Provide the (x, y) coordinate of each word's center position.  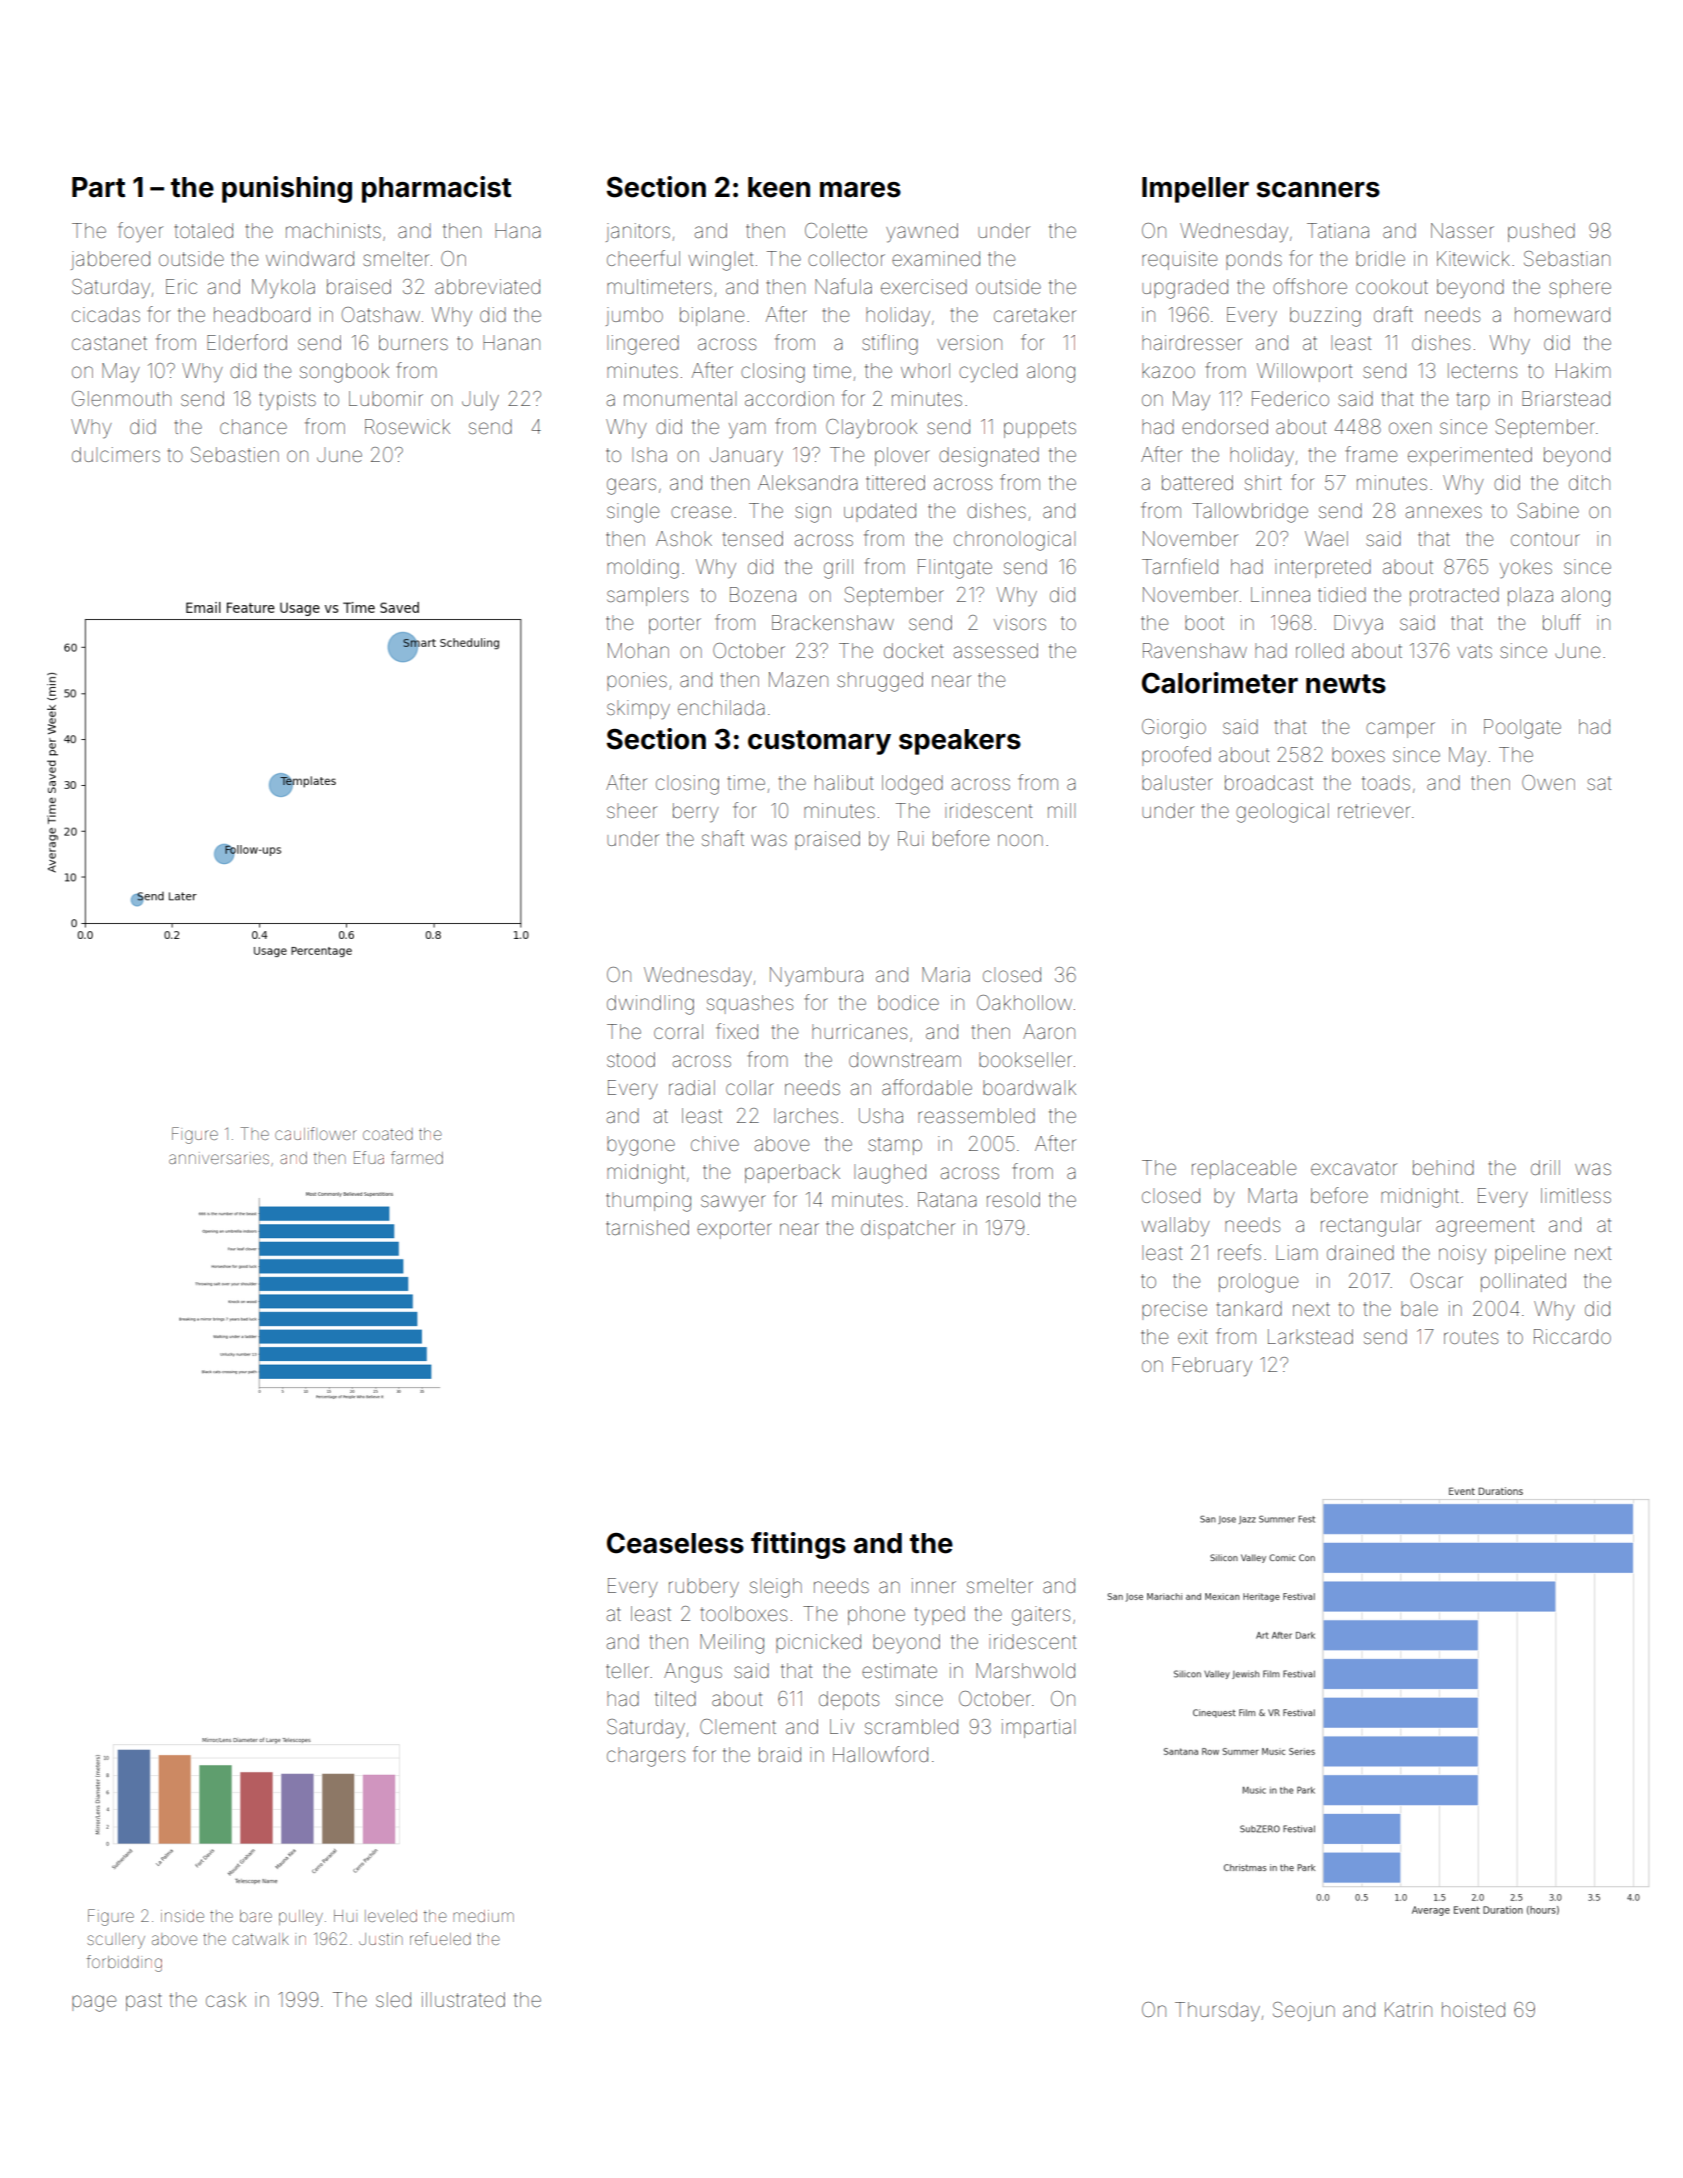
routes (1471, 1337)
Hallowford (880, 1754)
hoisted (1473, 2009)
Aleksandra (808, 482)
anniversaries (219, 1158)
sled (393, 1999)
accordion (789, 398)
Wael (1326, 538)
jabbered (110, 260)
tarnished (647, 1227)
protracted (1454, 596)
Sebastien (235, 455)
